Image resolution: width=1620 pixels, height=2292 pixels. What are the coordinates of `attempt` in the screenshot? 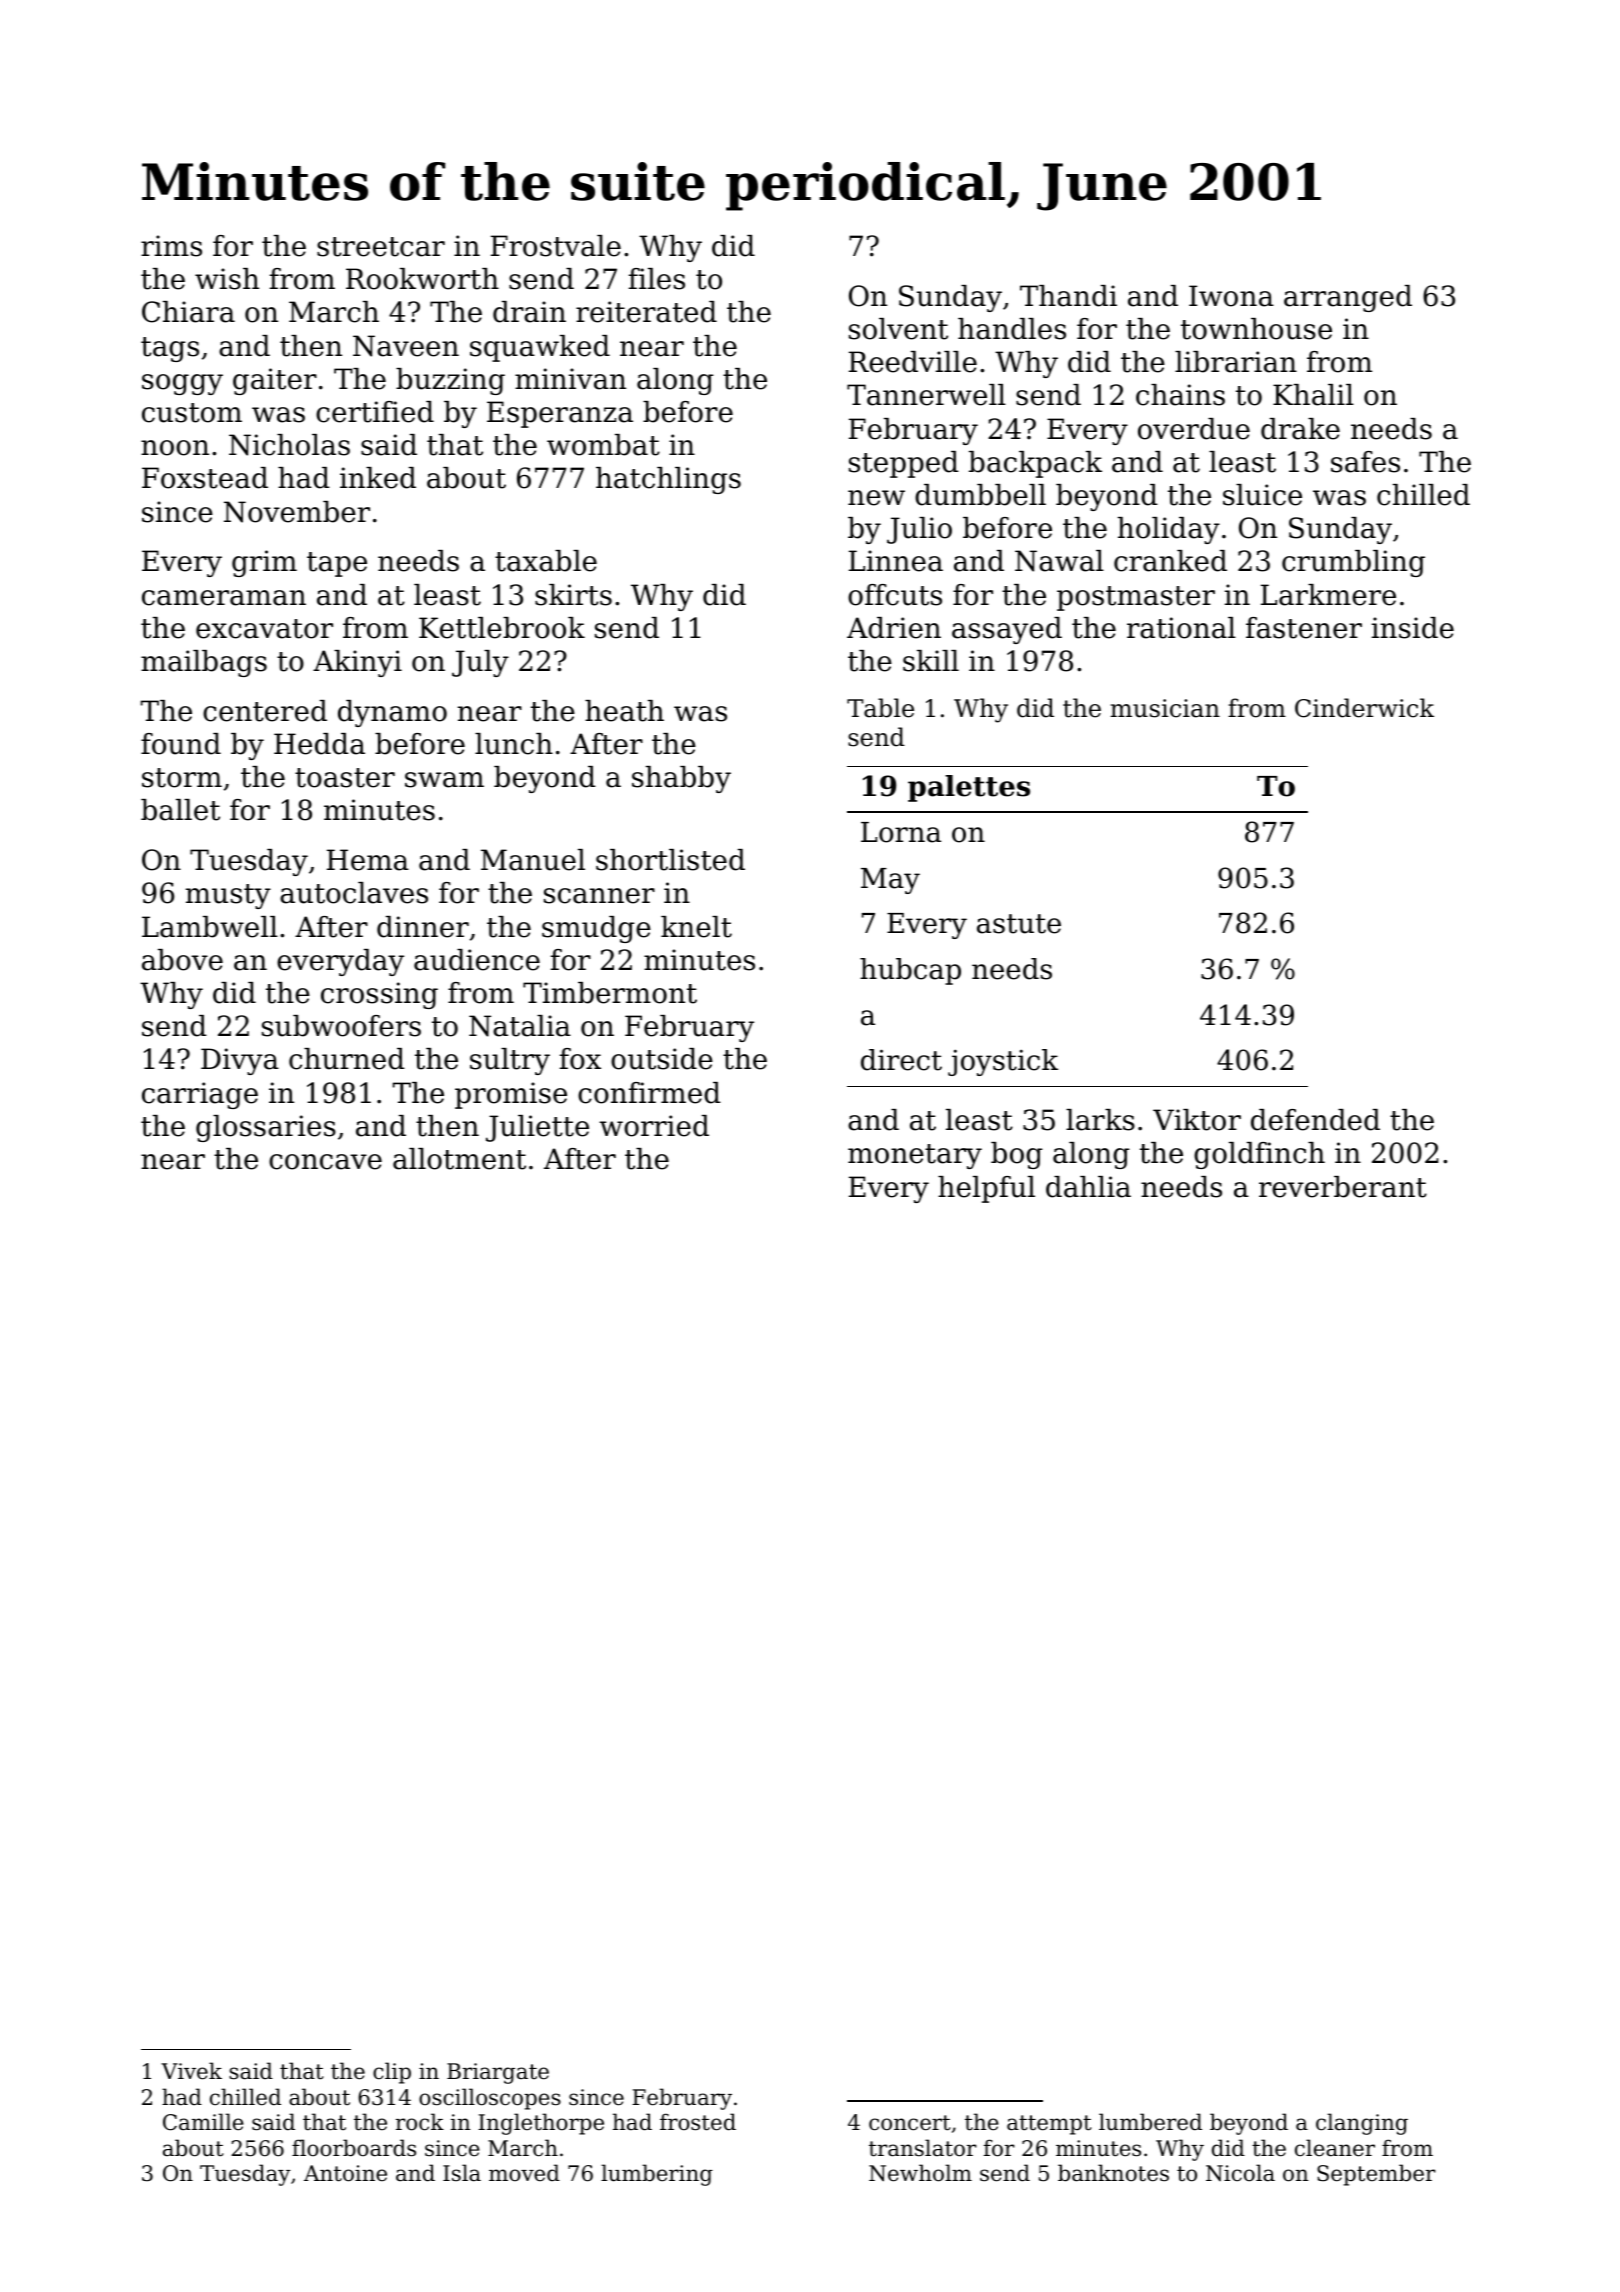 It's located at (1049, 2125).
